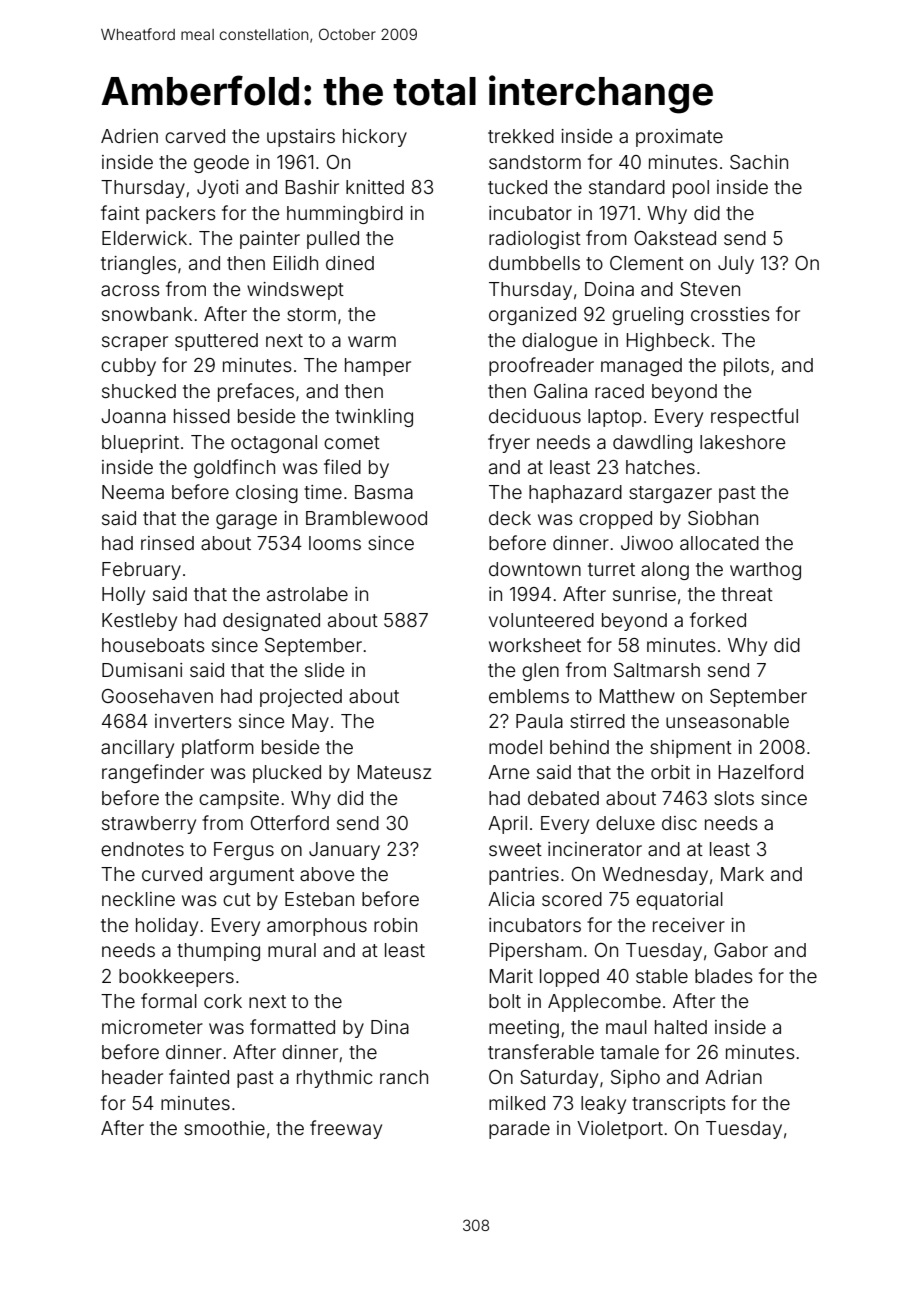 The width and height of the page is (924, 1311). I want to click on robin, so click(395, 925).
